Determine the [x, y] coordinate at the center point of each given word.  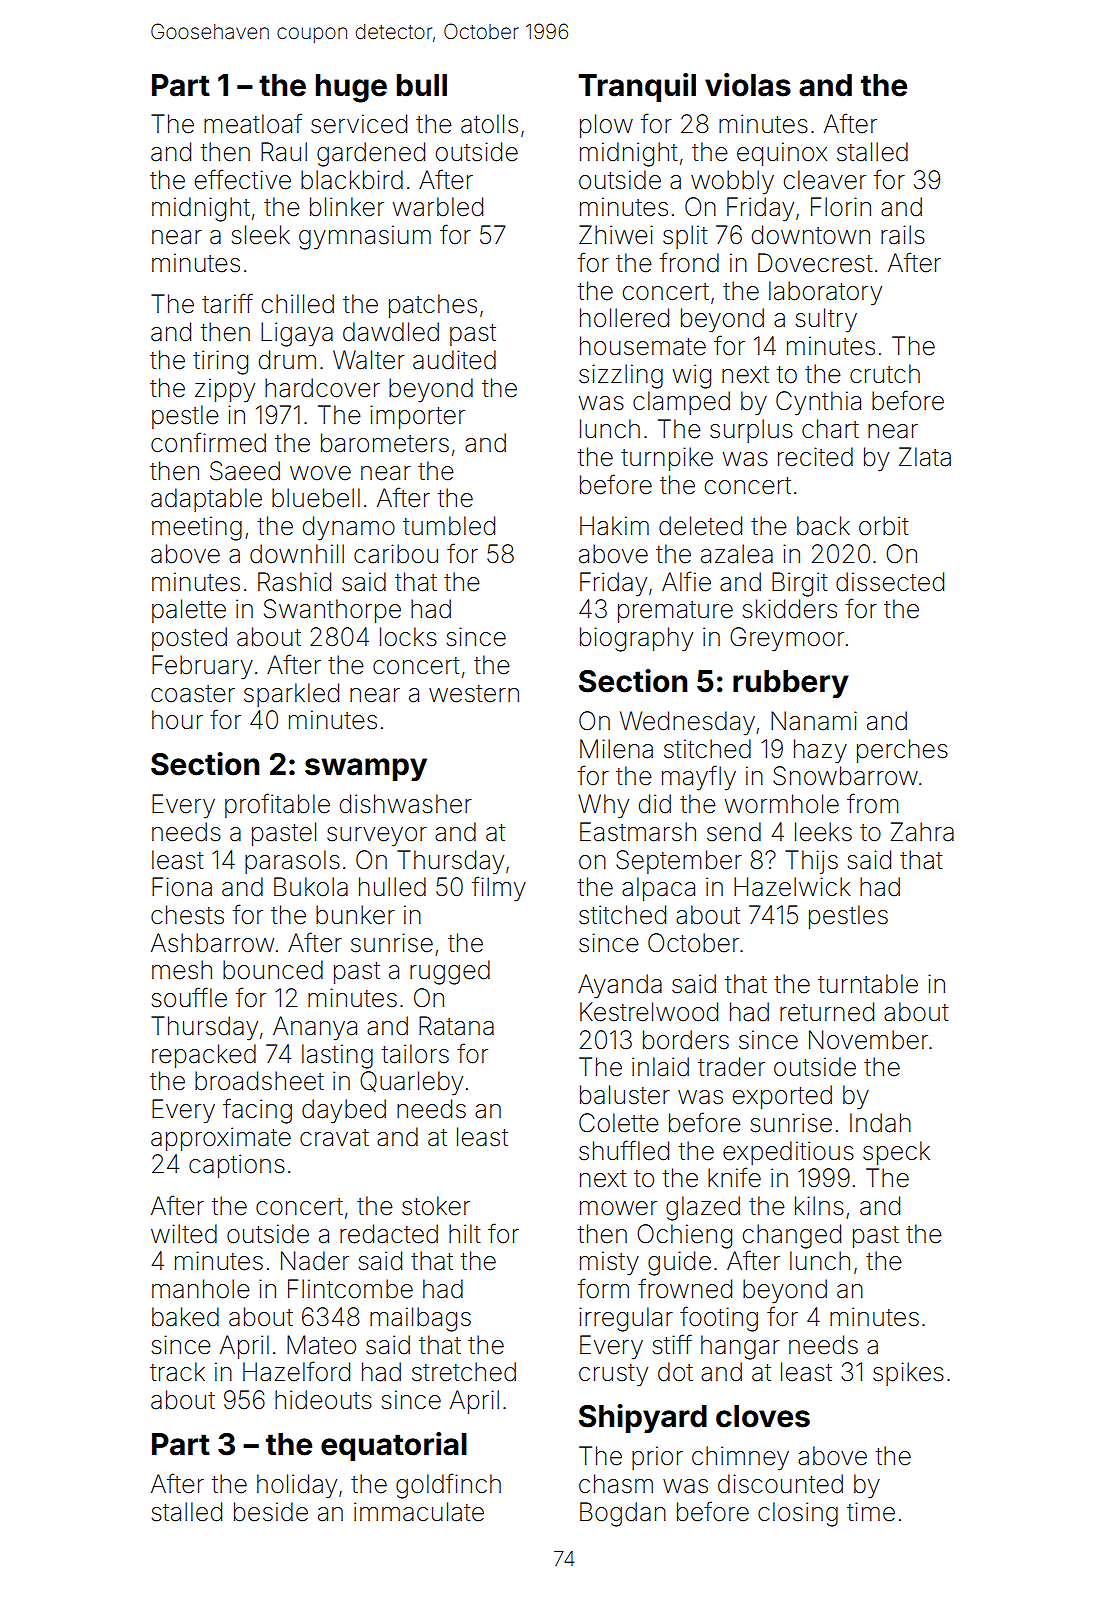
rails [903, 235]
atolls [489, 124]
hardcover [322, 388]
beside [271, 1512]
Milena [616, 749]
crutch [885, 373]
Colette [619, 1123]
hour [177, 720]
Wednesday [687, 723]
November [868, 1040]
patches [433, 306]
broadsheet [259, 1081]
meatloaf [253, 123]
